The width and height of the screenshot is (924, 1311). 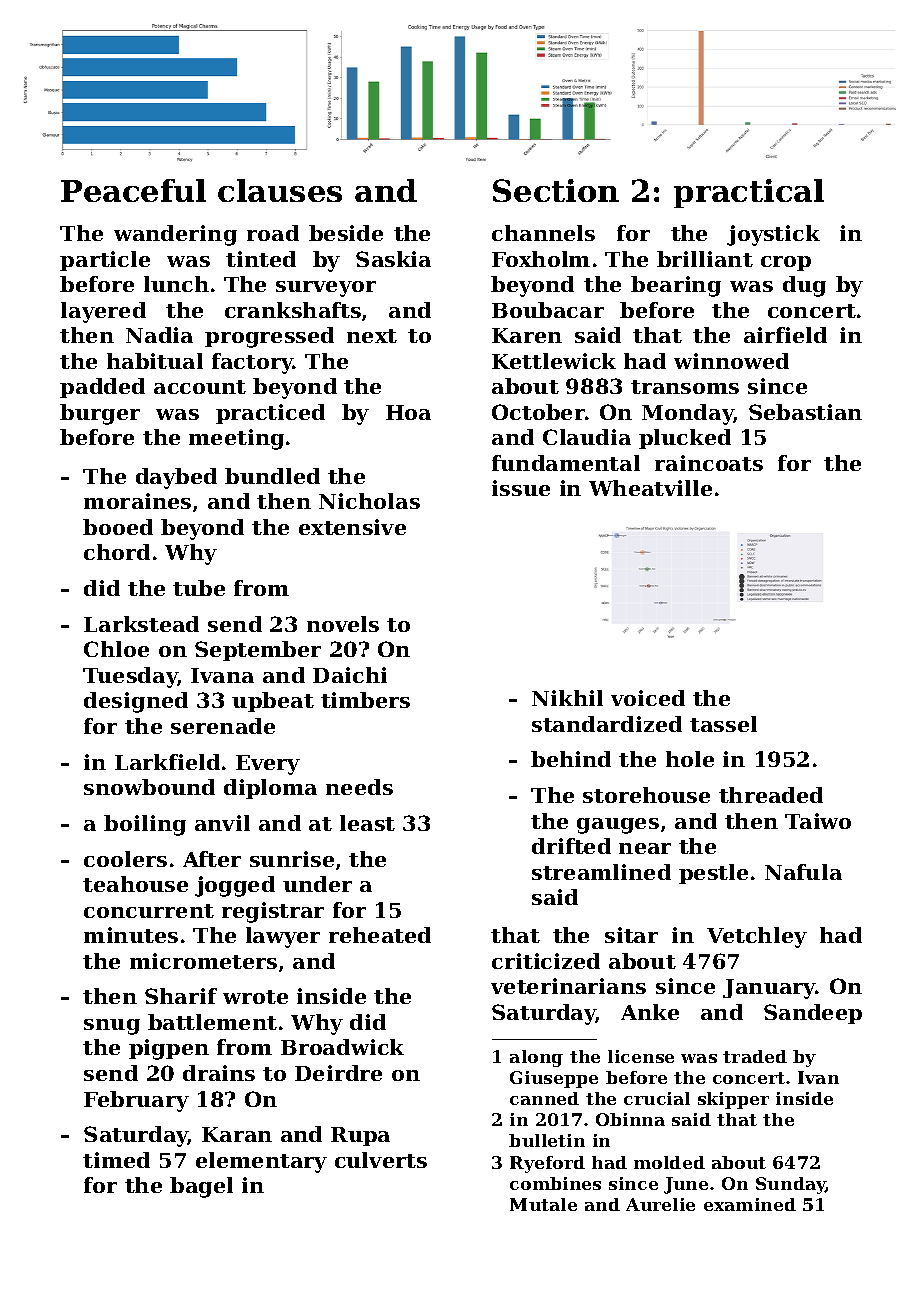 What do you see at coordinates (755, 1056) in the screenshot?
I see `traded` at bounding box center [755, 1056].
